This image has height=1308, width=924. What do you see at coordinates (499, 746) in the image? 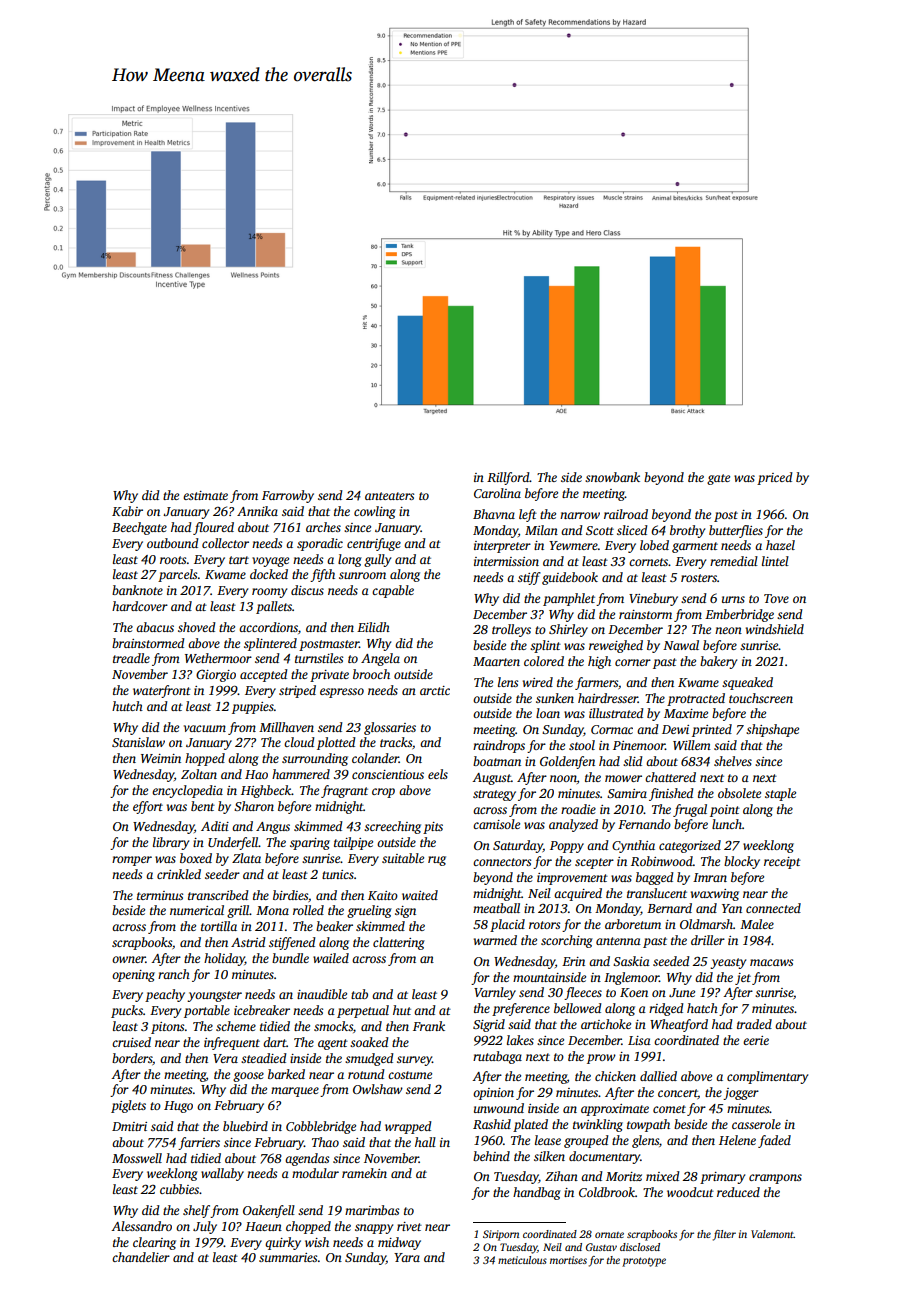
I see `raindrops` at bounding box center [499, 746].
